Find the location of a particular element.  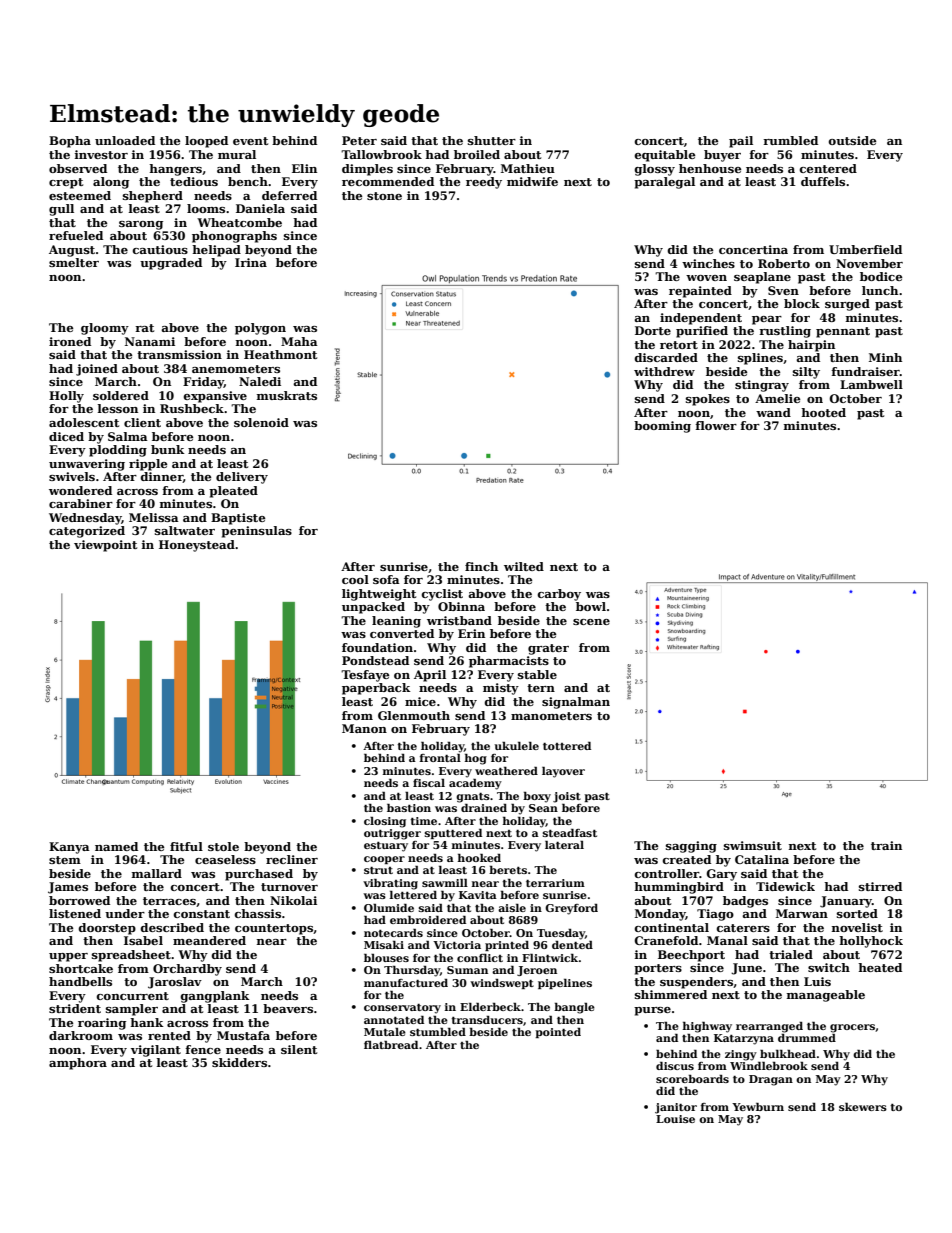

Maha is located at coordinates (299, 341).
